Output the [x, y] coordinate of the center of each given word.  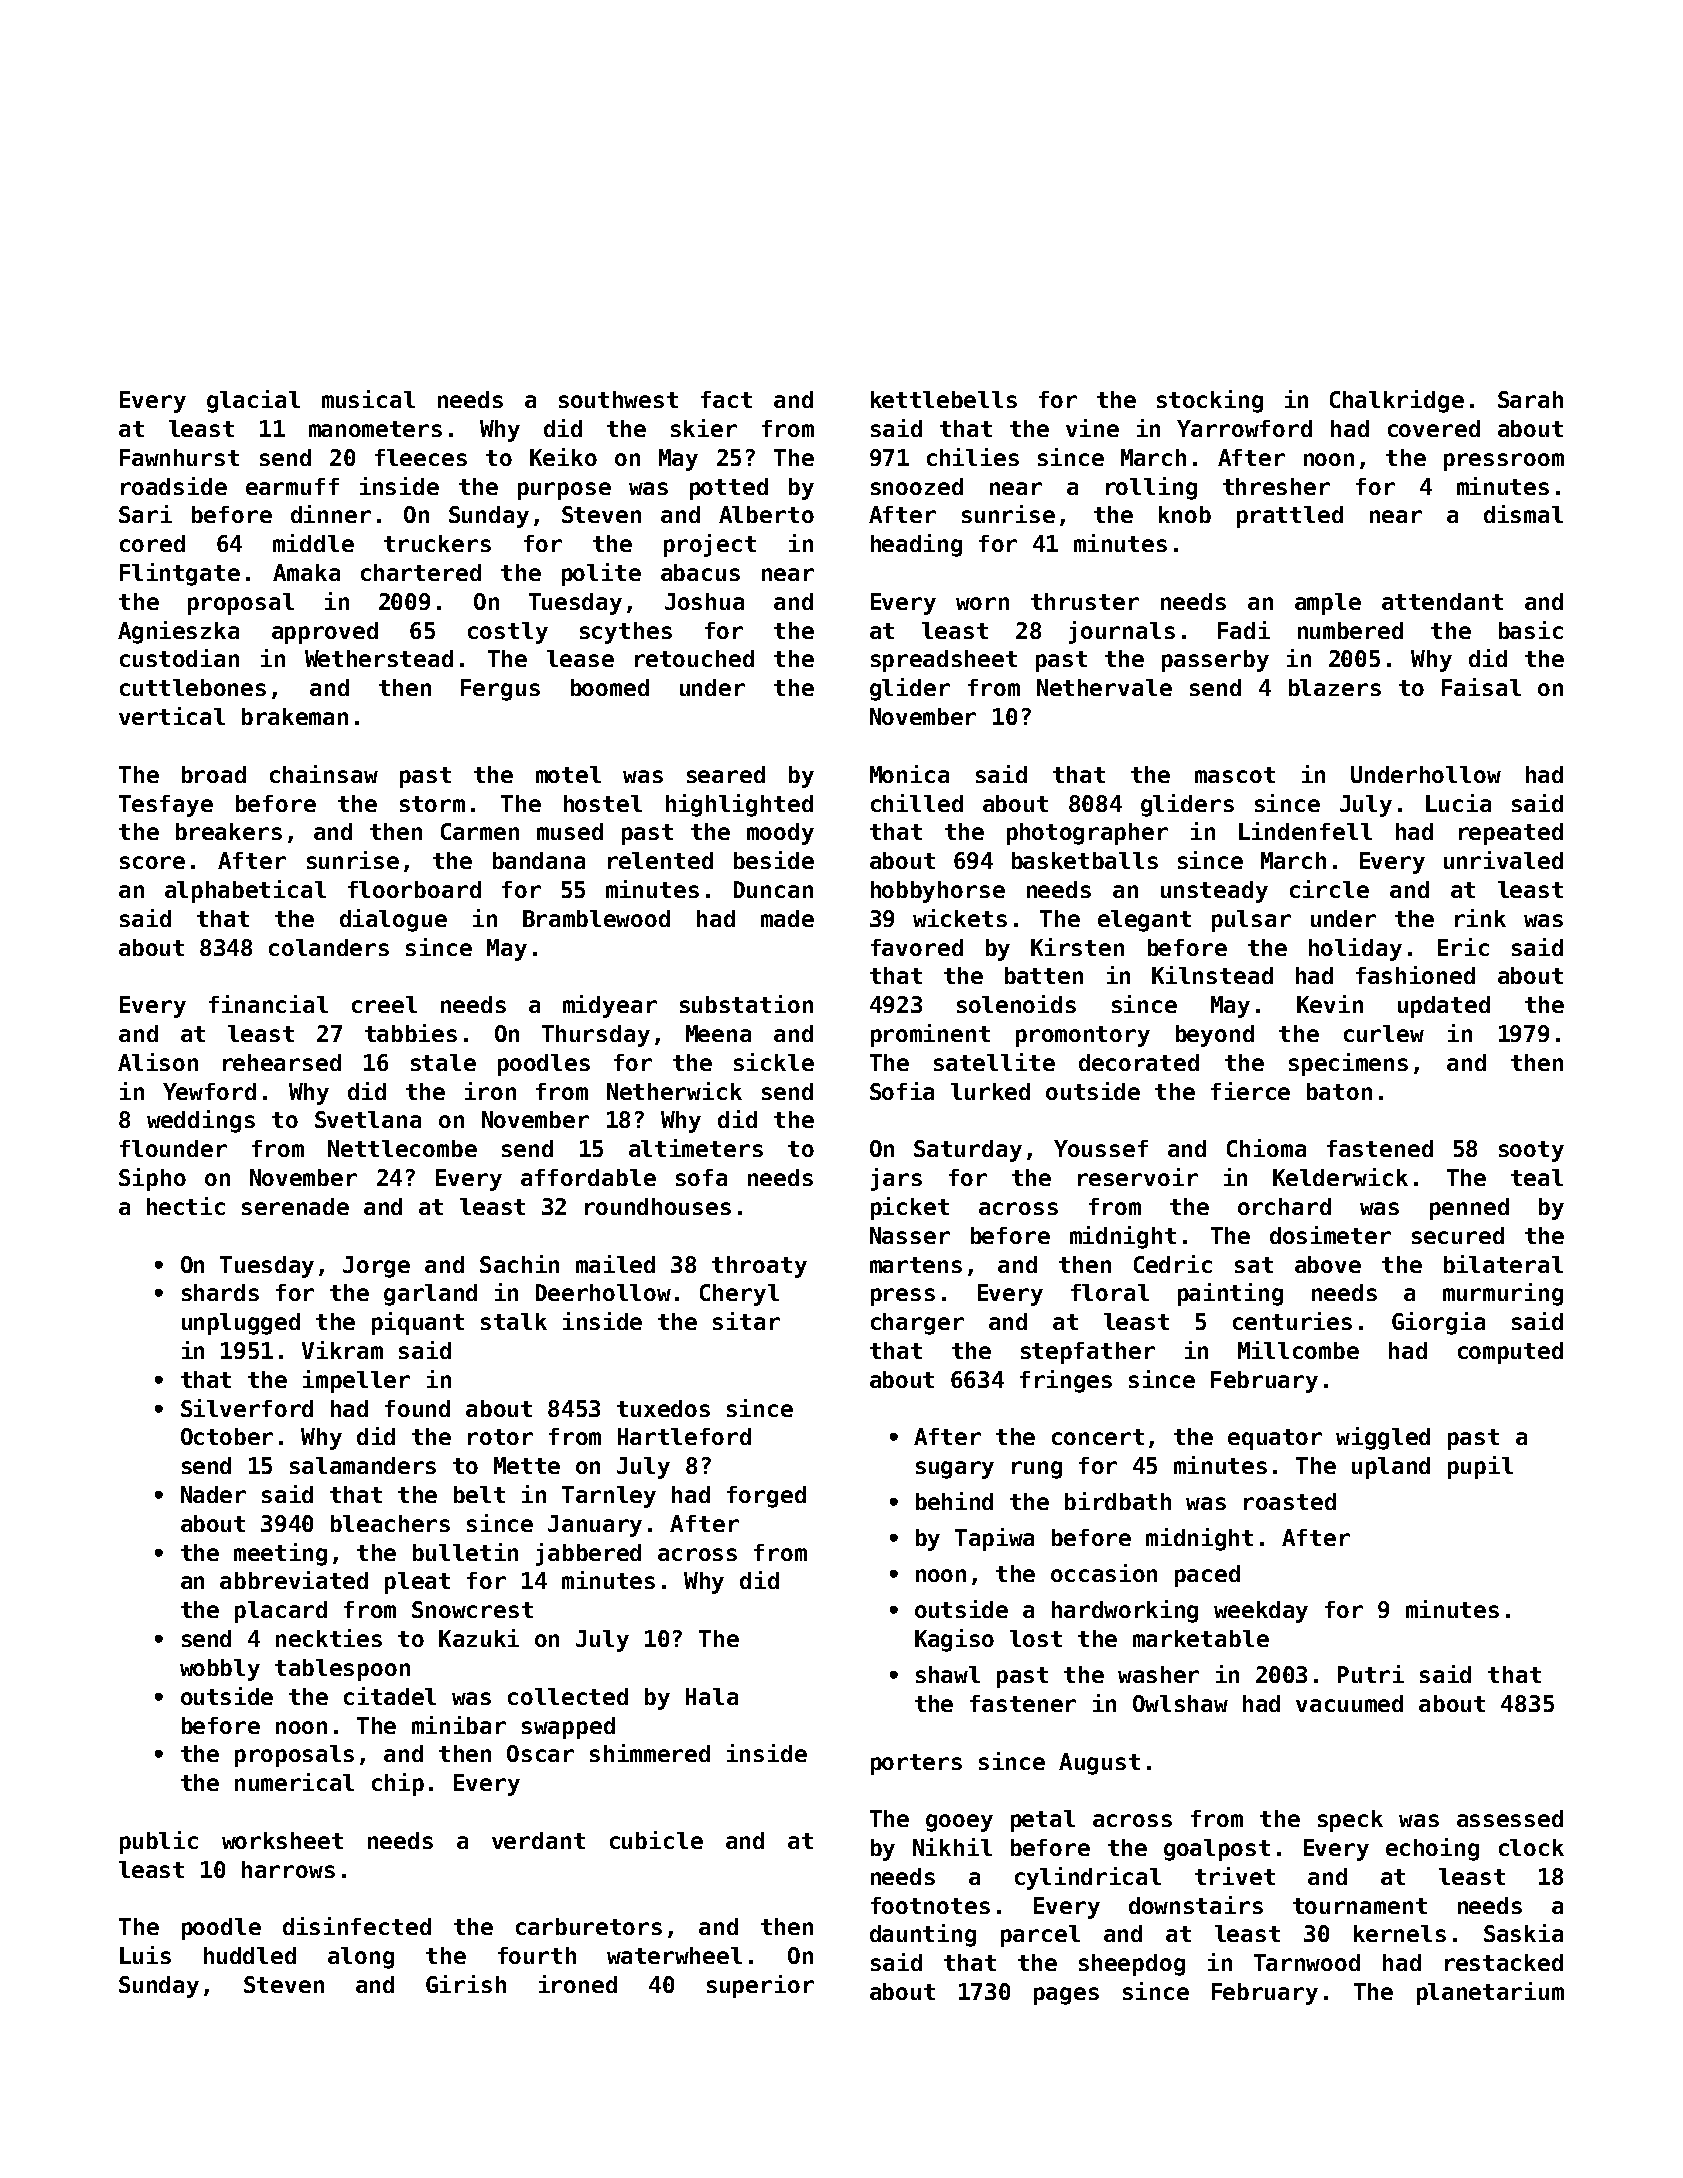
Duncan [773, 889]
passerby [1215, 661]
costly [508, 633]
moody [780, 834]
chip [398, 1784]
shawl [948, 1674]
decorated [1139, 1062]
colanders [329, 947]
